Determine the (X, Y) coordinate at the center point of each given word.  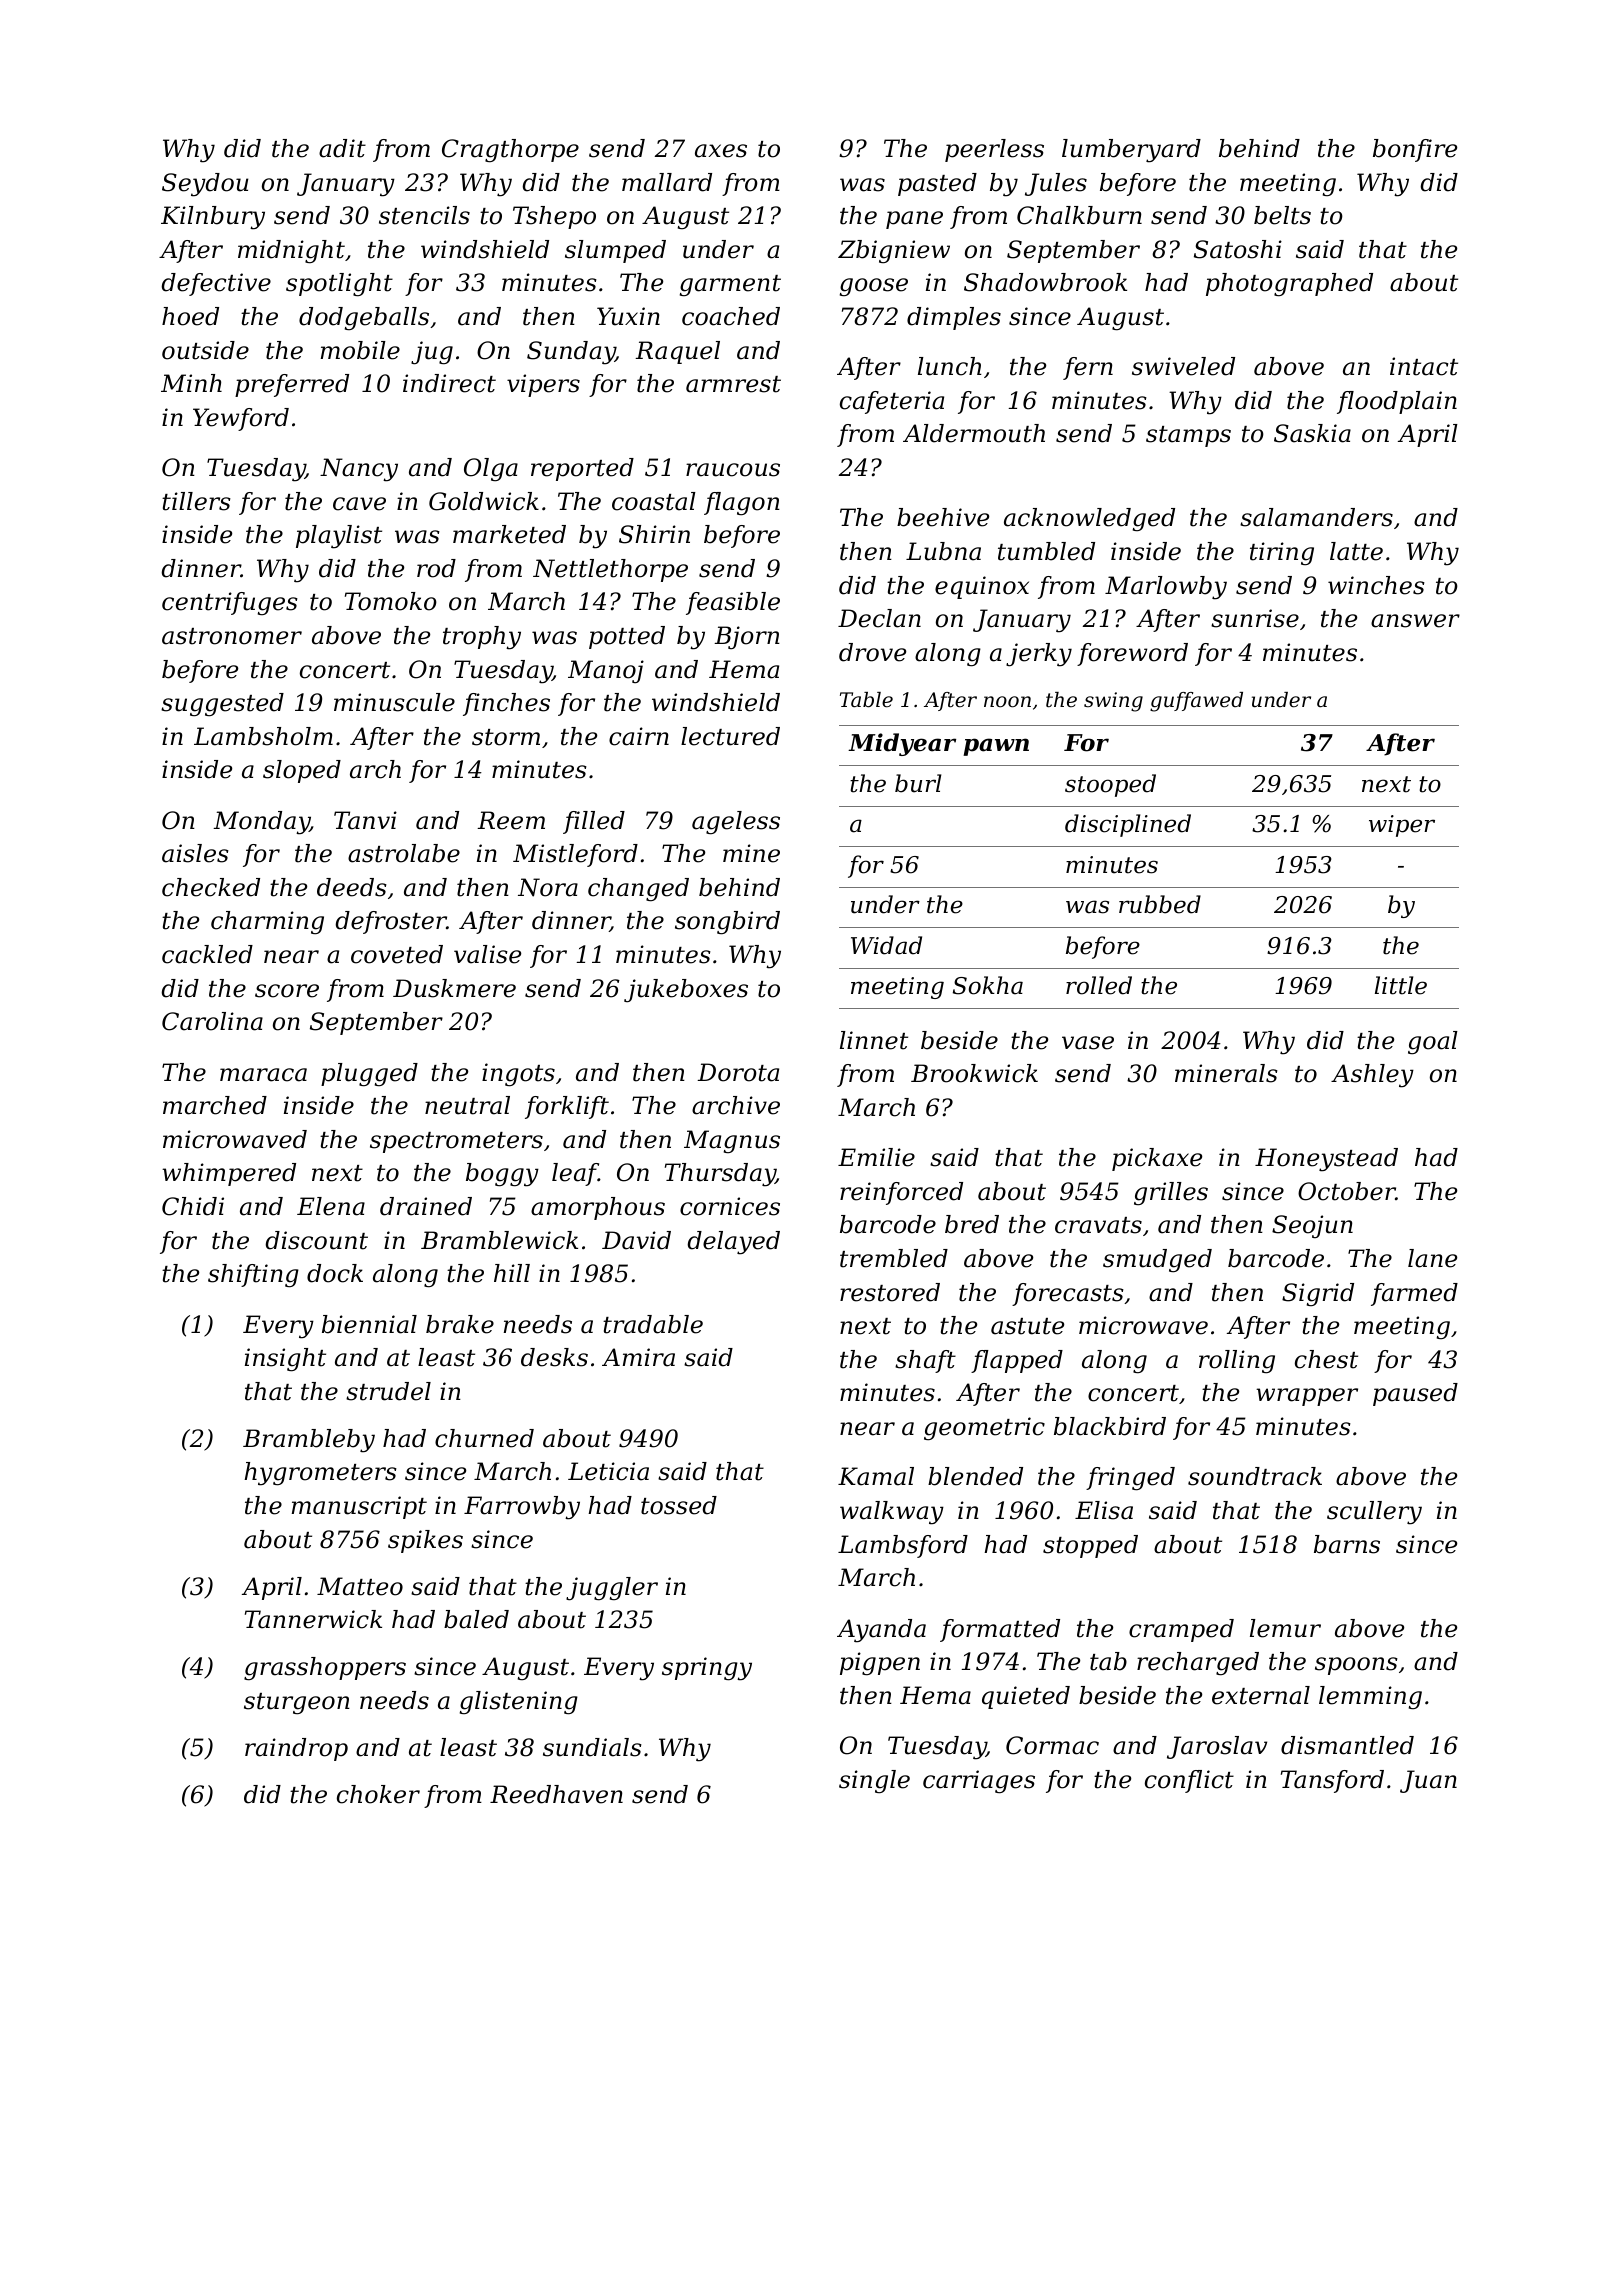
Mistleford (575, 855)
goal (1433, 1043)
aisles (195, 853)
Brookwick (974, 1073)
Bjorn (747, 638)
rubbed (1160, 904)
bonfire (1415, 150)
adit (342, 148)
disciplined (1128, 825)
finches (506, 704)
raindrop (296, 1749)
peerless (994, 150)
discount (316, 1240)
